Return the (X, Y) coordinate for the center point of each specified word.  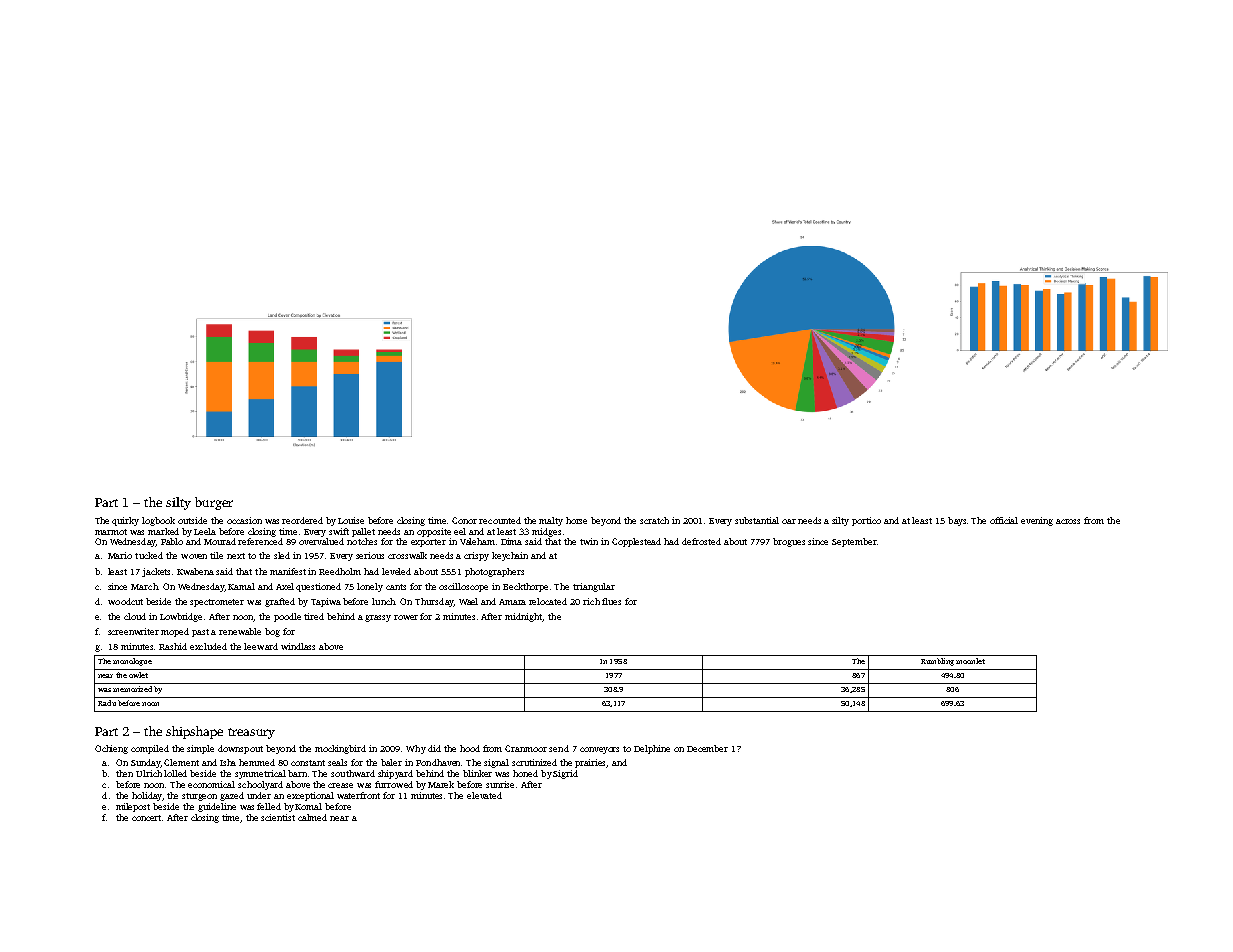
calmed (312, 817)
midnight (524, 617)
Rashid (173, 646)
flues (611, 601)
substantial (757, 520)
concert (146, 818)
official (1004, 520)
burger (214, 503)
